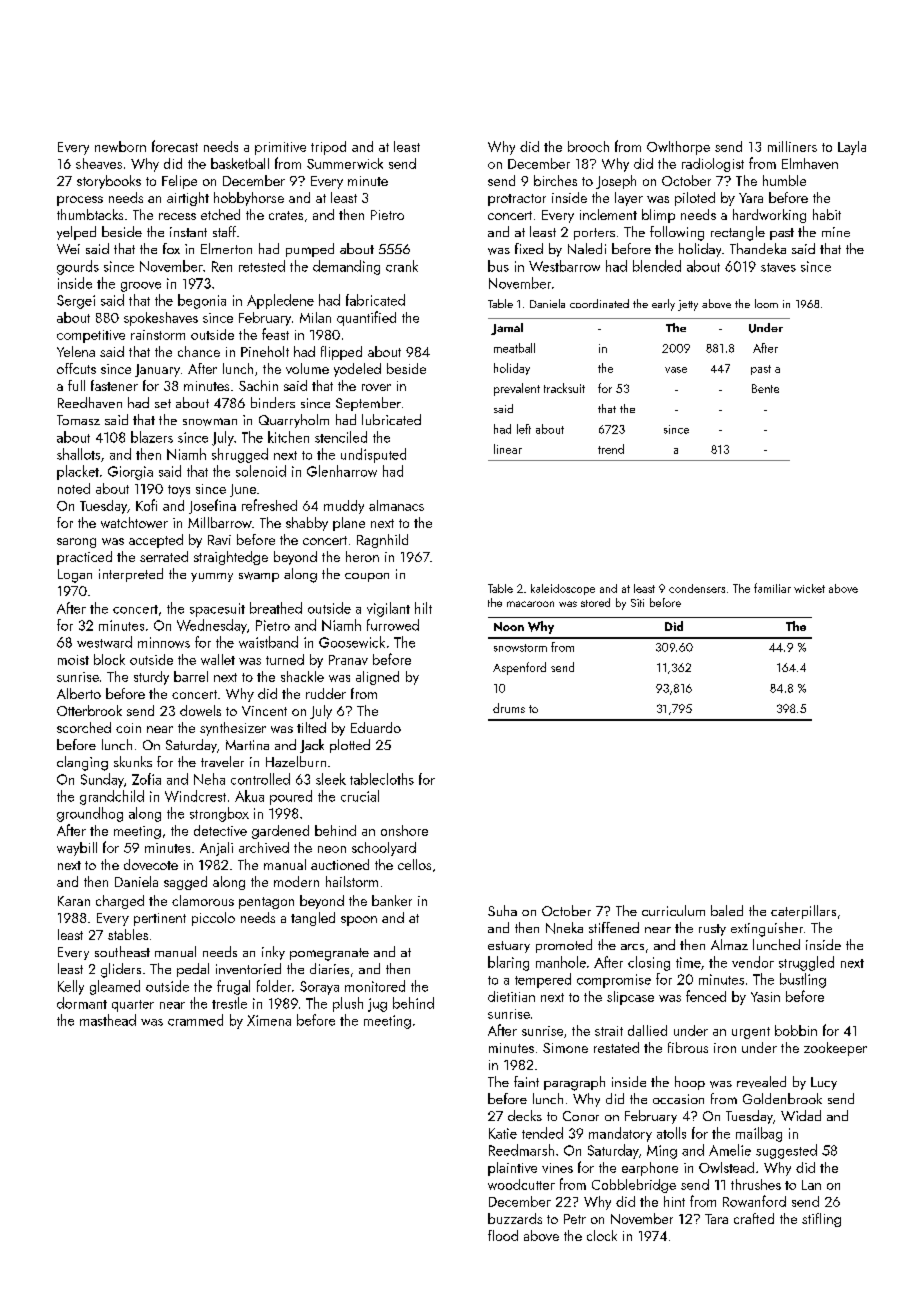  Describe the element at coordinates (78, 420) in the screenshot. I see `Tomasz` at that location.
